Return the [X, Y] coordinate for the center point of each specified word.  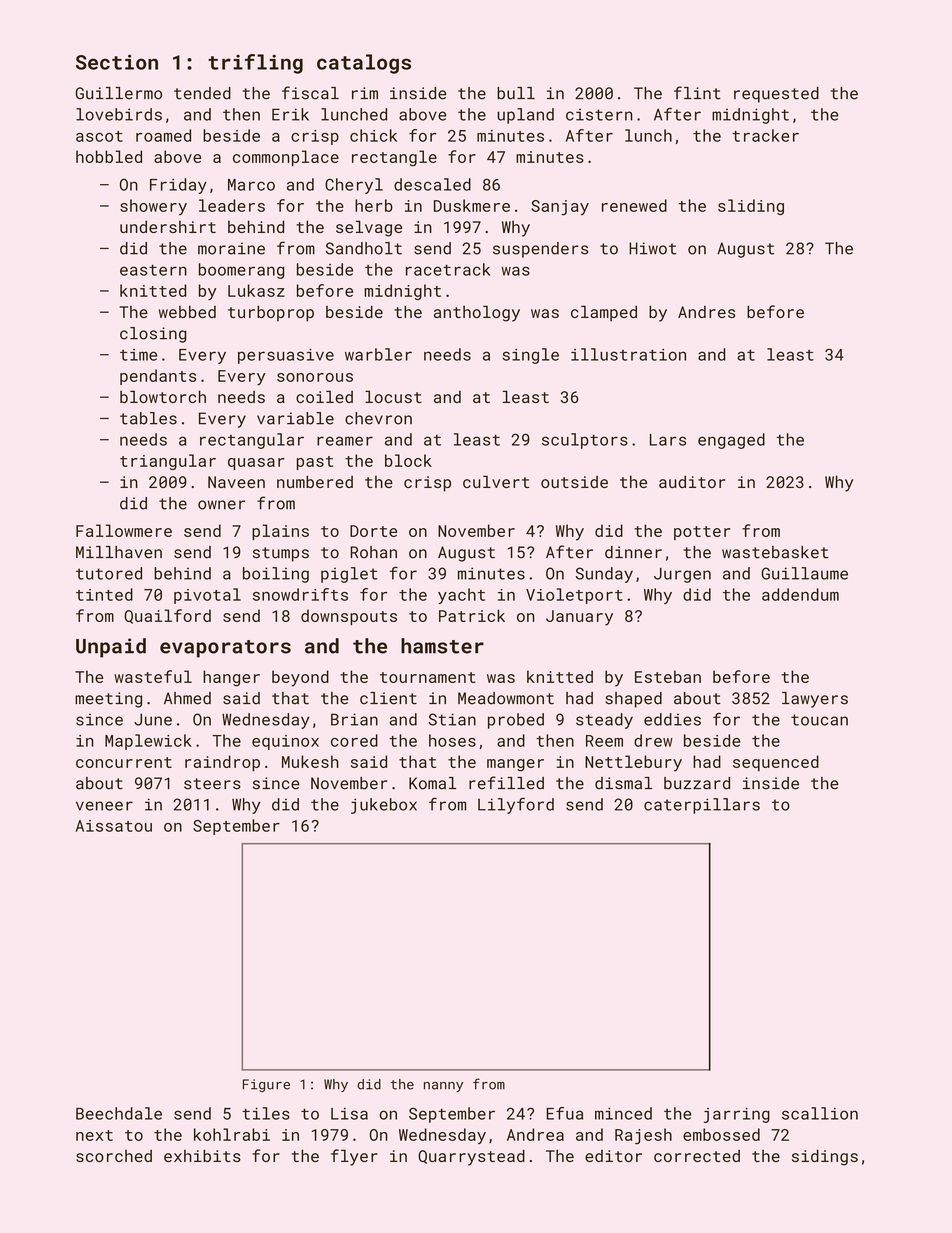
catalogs [364, 64]
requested [776, 95]
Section [117, 62]
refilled [506, 783]
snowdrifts [300, 594]
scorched [114, 1156]
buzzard [697, 783]
